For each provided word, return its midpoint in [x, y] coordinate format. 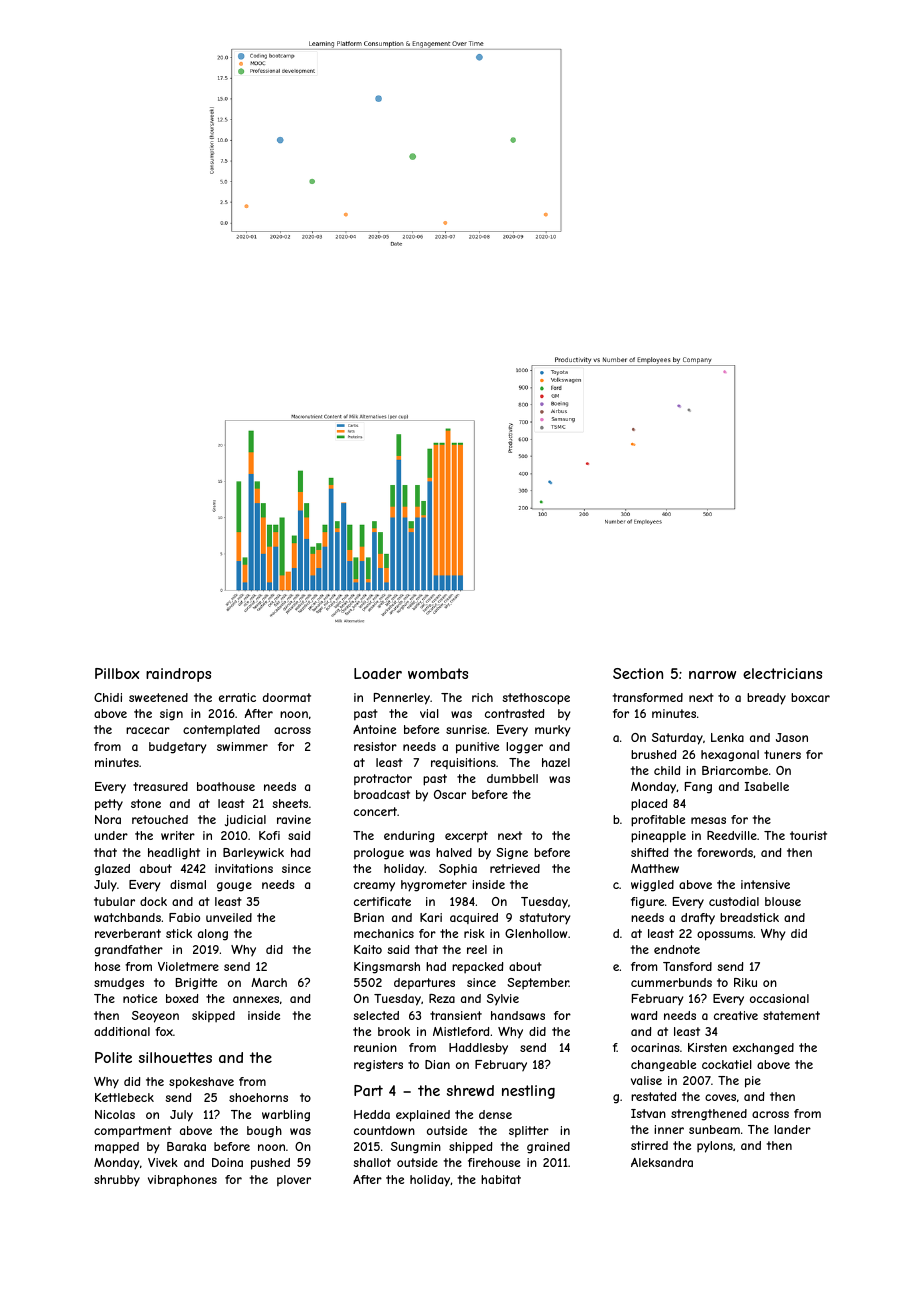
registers [378, 1066]
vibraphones [182, 1181]
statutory [544, 919]
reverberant [128, 933]
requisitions [463, 763]
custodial [734, 901]
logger [524, 748]
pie [753, 1082]
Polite [113, 1057]
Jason [792, 737]
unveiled [229, 917]
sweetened [158, 697]
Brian [369, 917]
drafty [698, 919]
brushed [653, 754]
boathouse [226, 786]
